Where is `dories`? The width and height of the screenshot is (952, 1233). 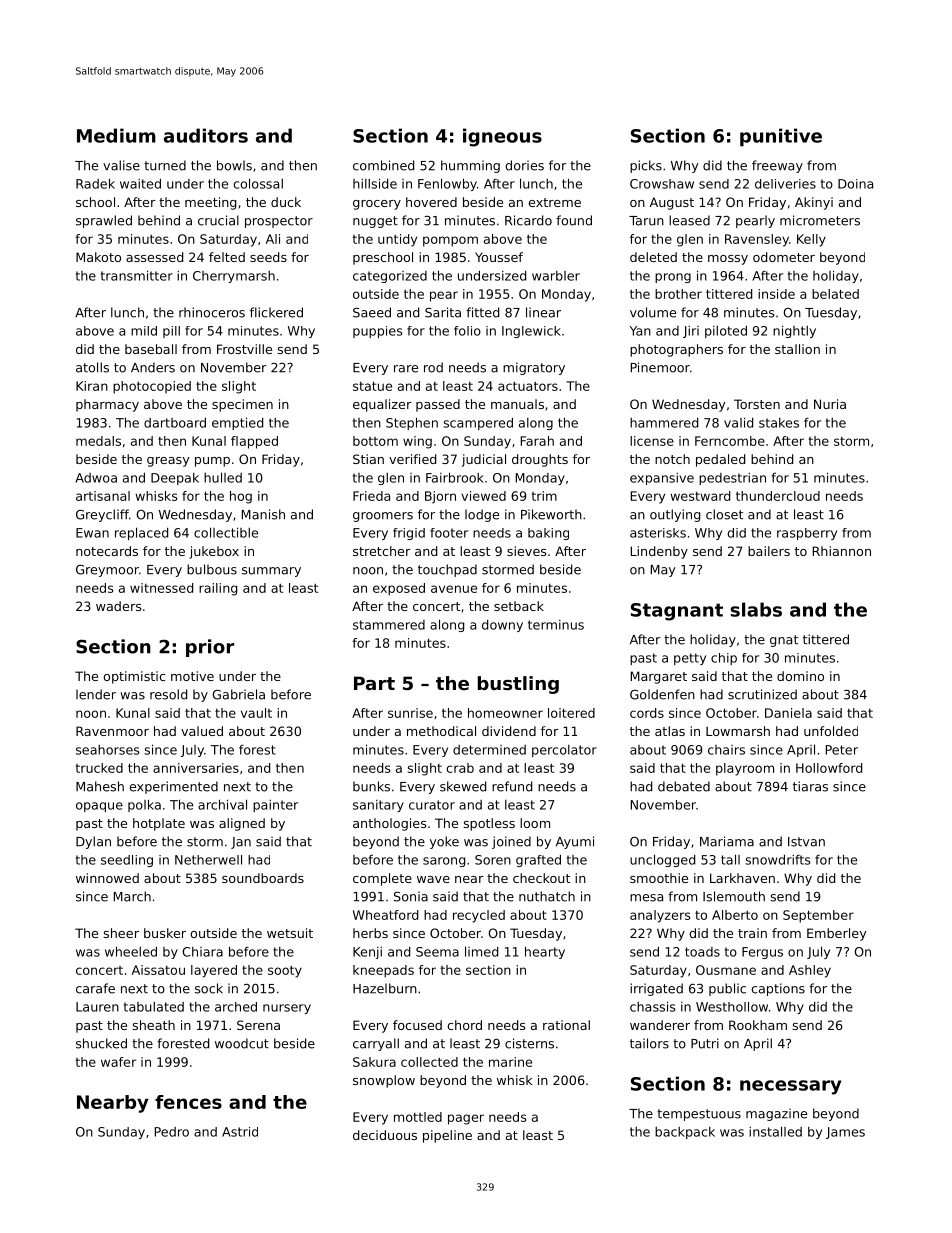
dories is located at coordinates (524, 165).
